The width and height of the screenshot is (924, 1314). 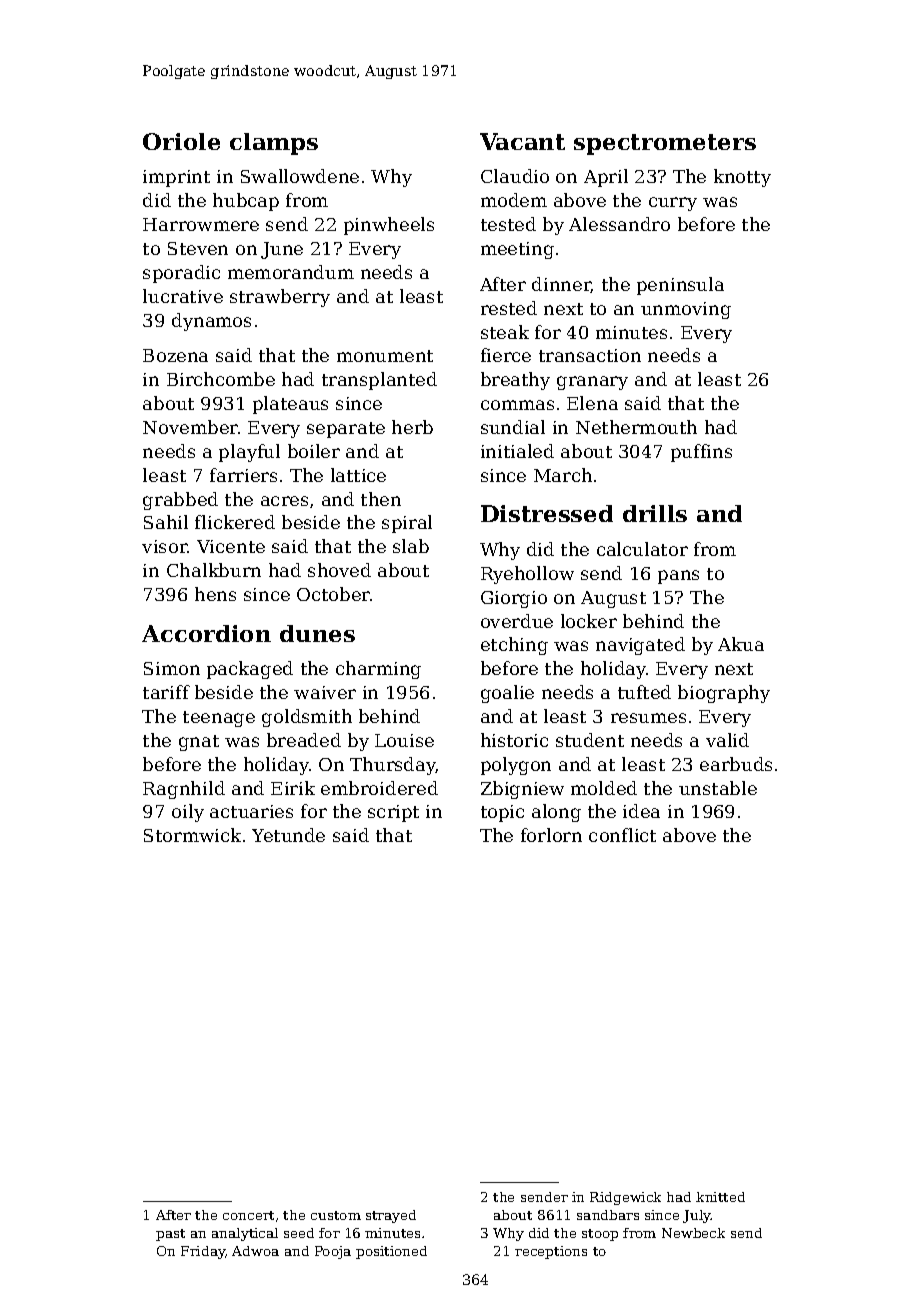 I want to click on rested, so click(x=509, y=308).
